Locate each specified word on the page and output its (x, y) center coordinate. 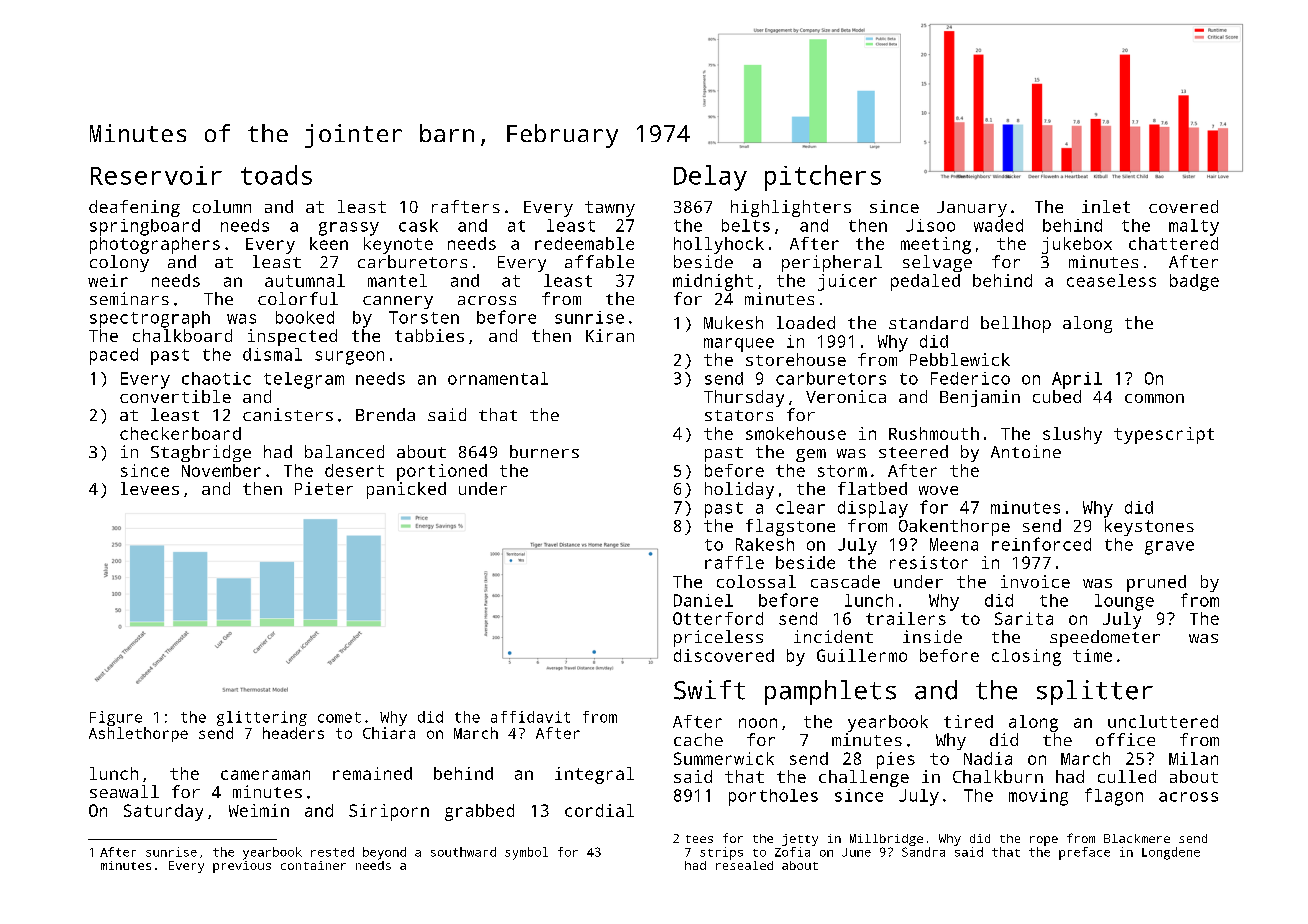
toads (276, 175)
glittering (262, 718)
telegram (304, 380)
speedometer (1105, 638)
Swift (709, 690)
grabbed (479, 812)
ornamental (498, 378)
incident (833, 636)
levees (150, 488)
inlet (1106, 206)
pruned (1156, 583)
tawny (610, 209)
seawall (124, 791)
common (1154, 398)
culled (1127, 776)
